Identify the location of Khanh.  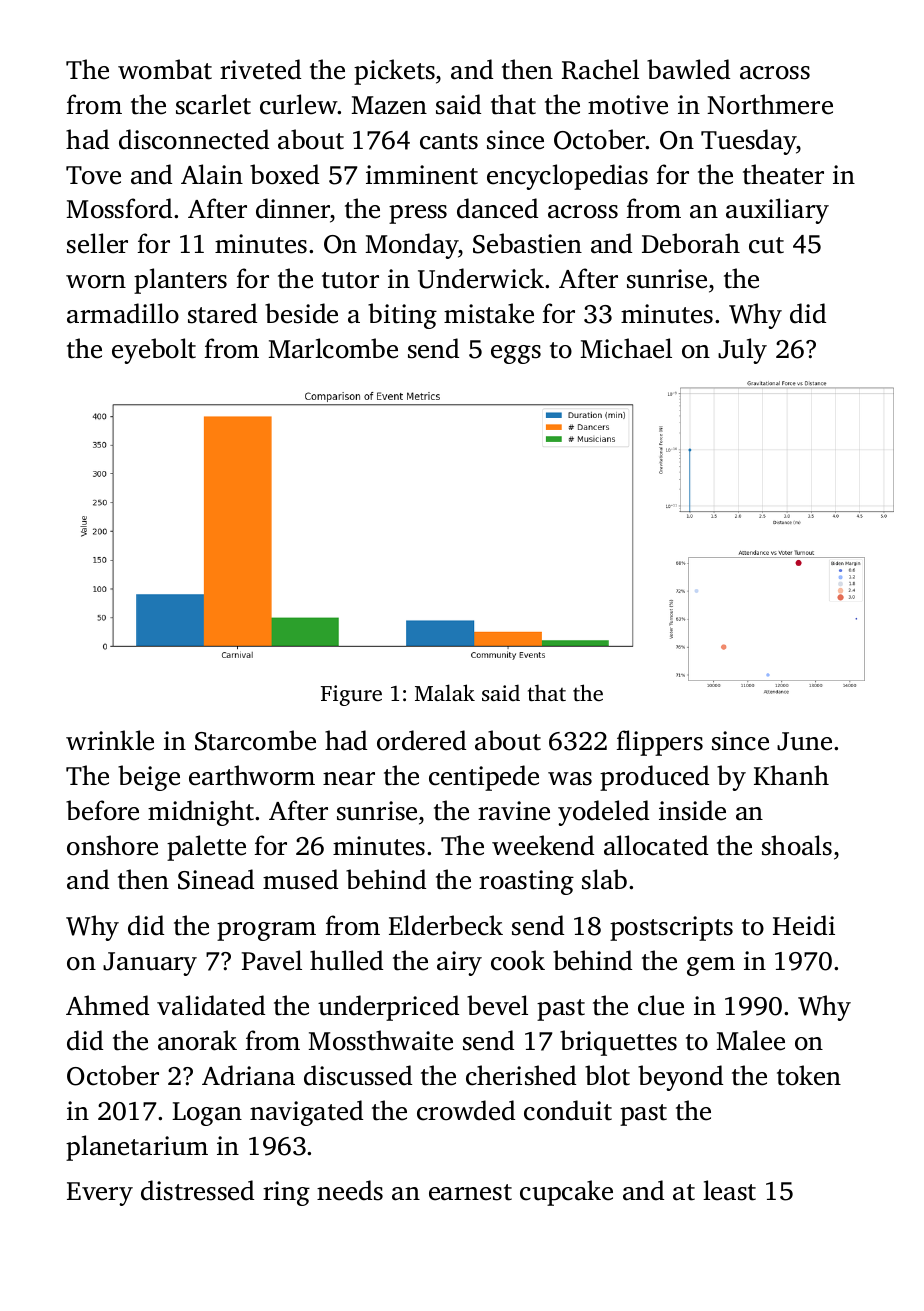
(791, 775).
